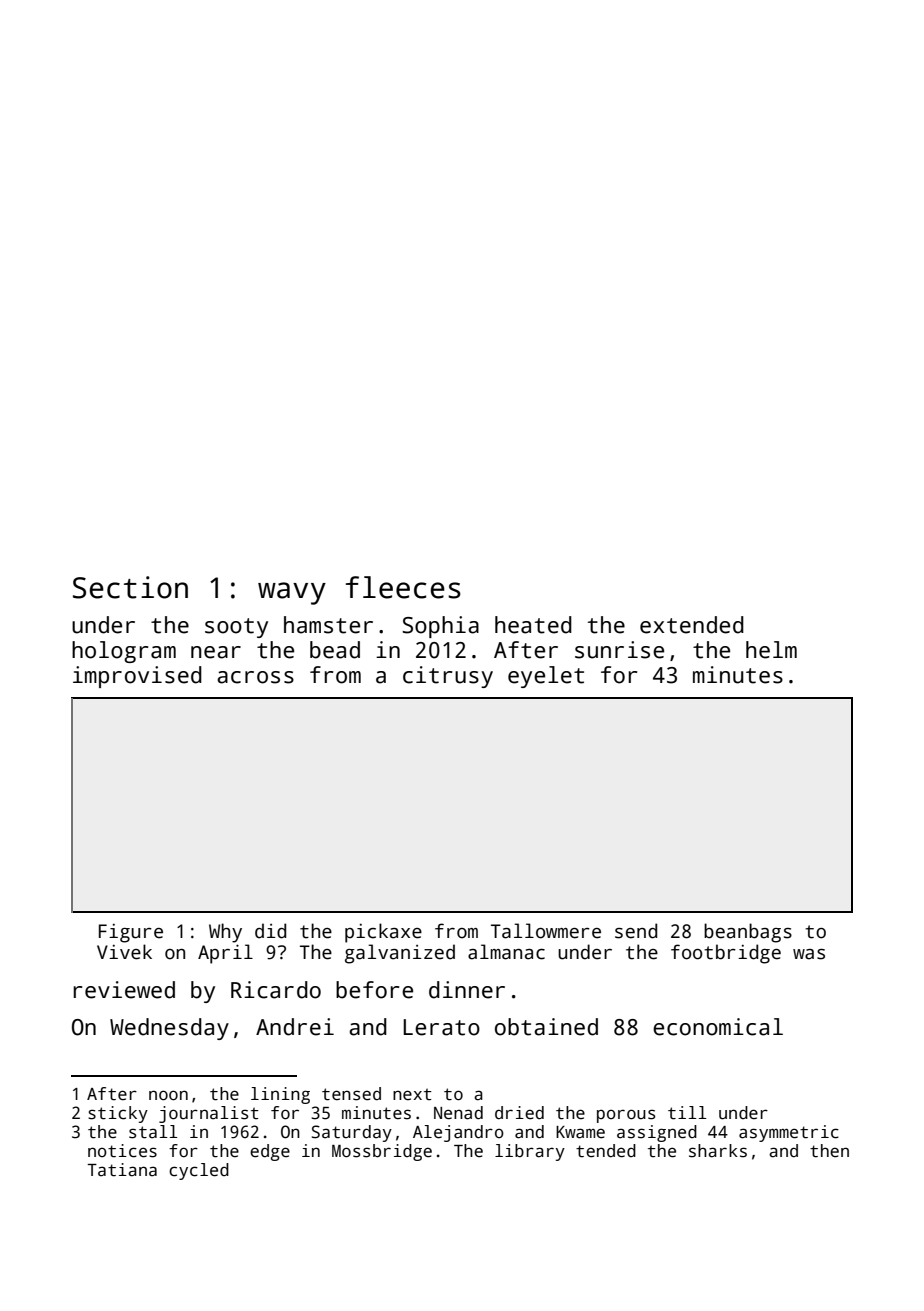 This screenshot has width=924, height=1311. I want to click on sticky, so click(118, 1114).
